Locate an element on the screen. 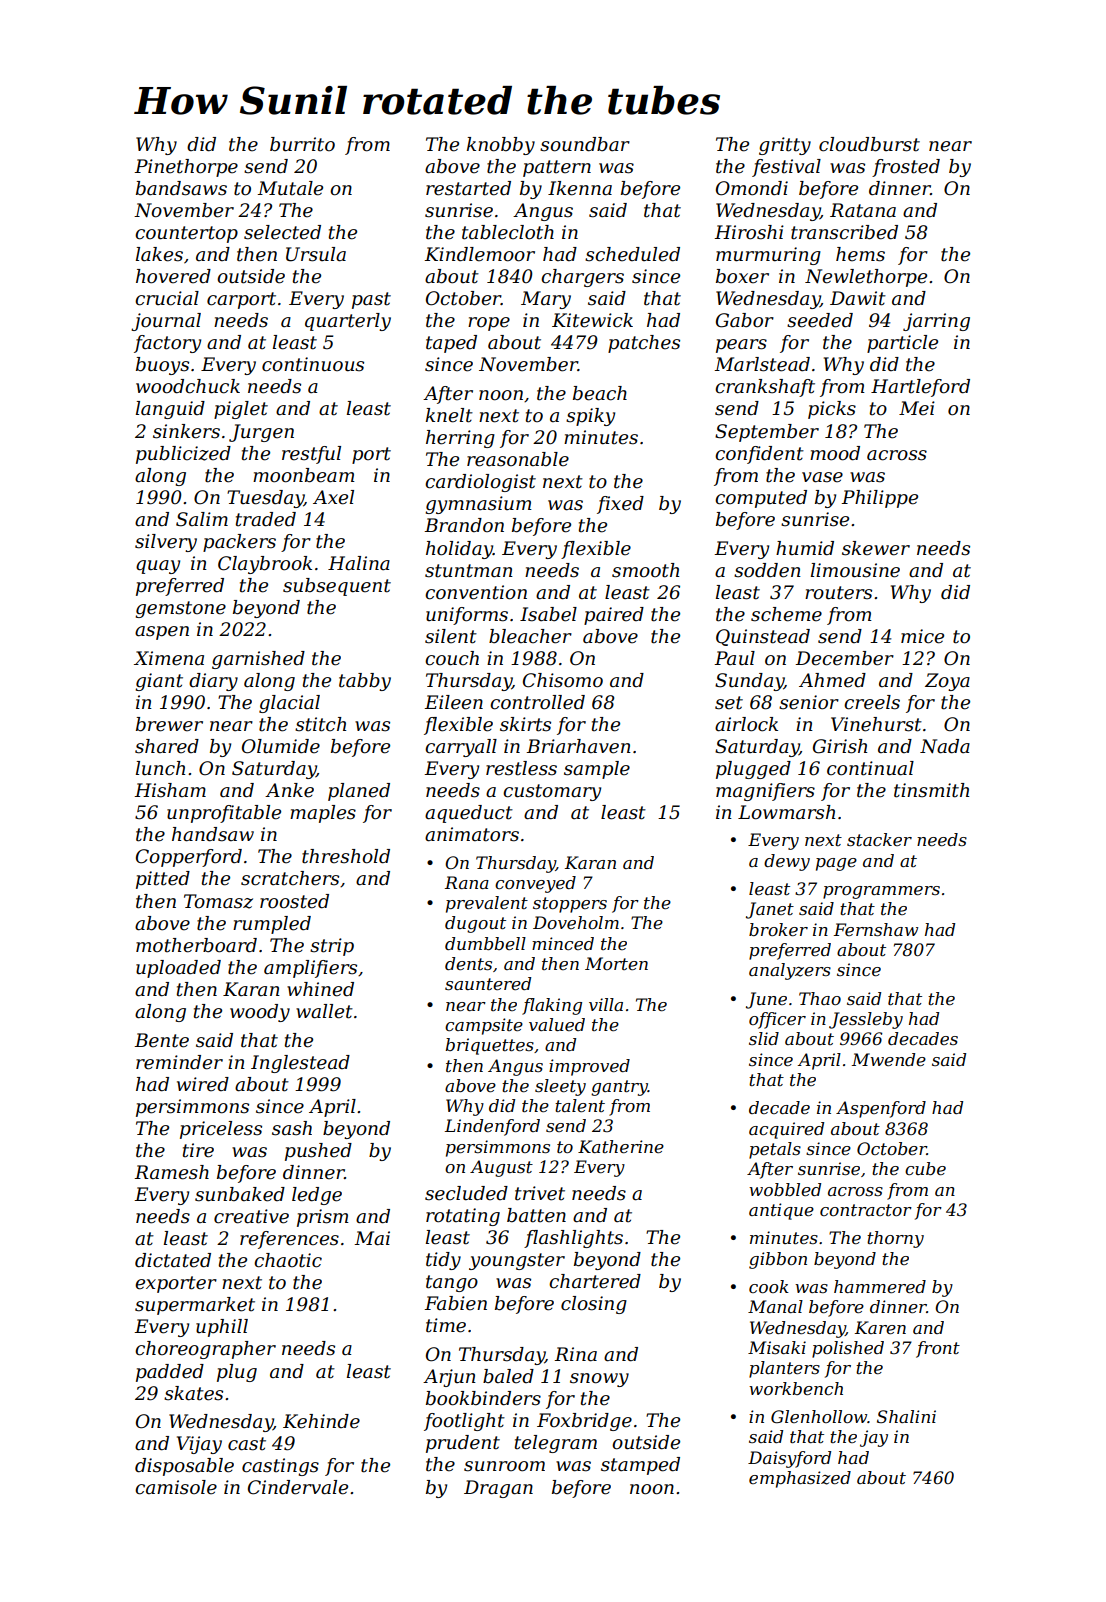  aqueduct is located at coordinates (469, 814).
